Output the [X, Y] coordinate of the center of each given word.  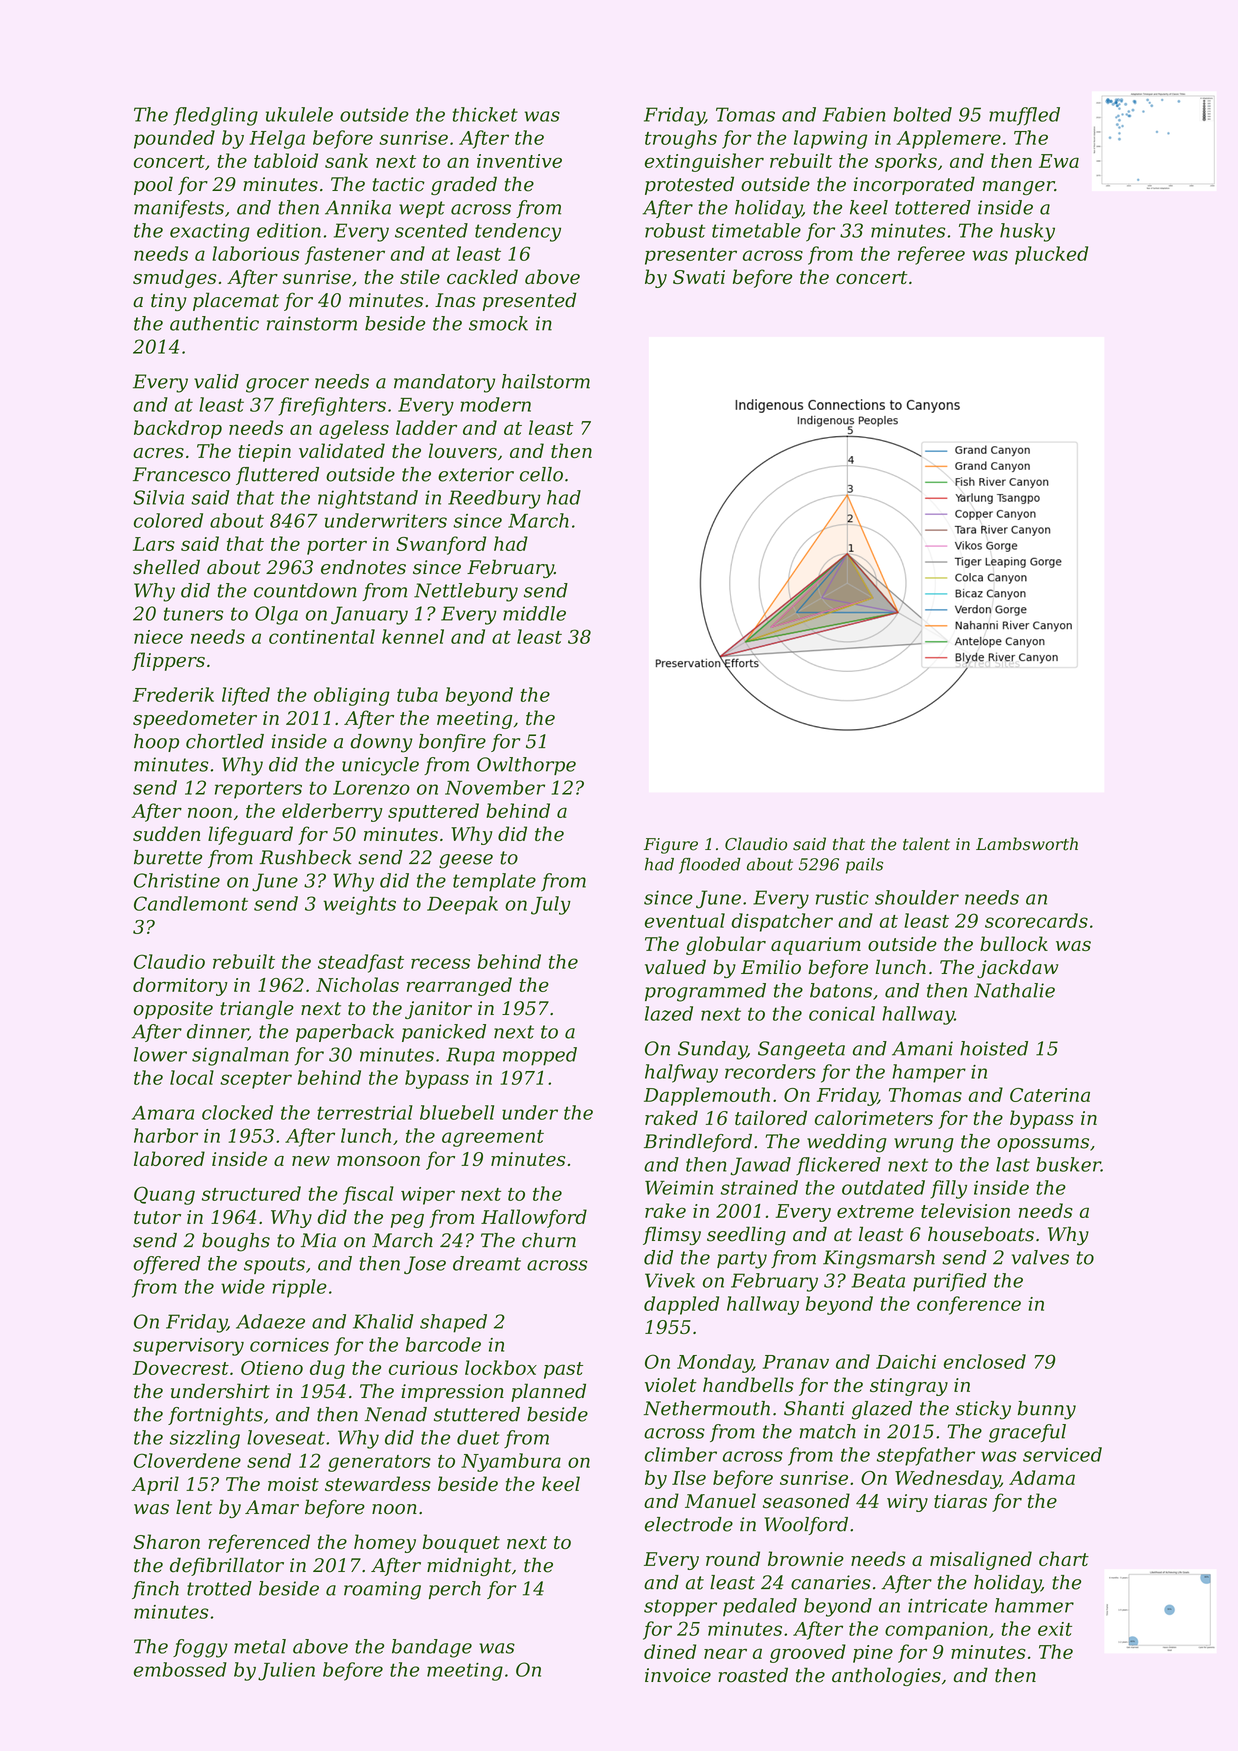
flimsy [672, 1235]
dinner [217, 1032]
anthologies [886, 1676]
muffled [1024, 116]
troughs [681, 139]
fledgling [215, 116]
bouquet [461, 1543]
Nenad [396, 1414]
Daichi [906, 1361]
